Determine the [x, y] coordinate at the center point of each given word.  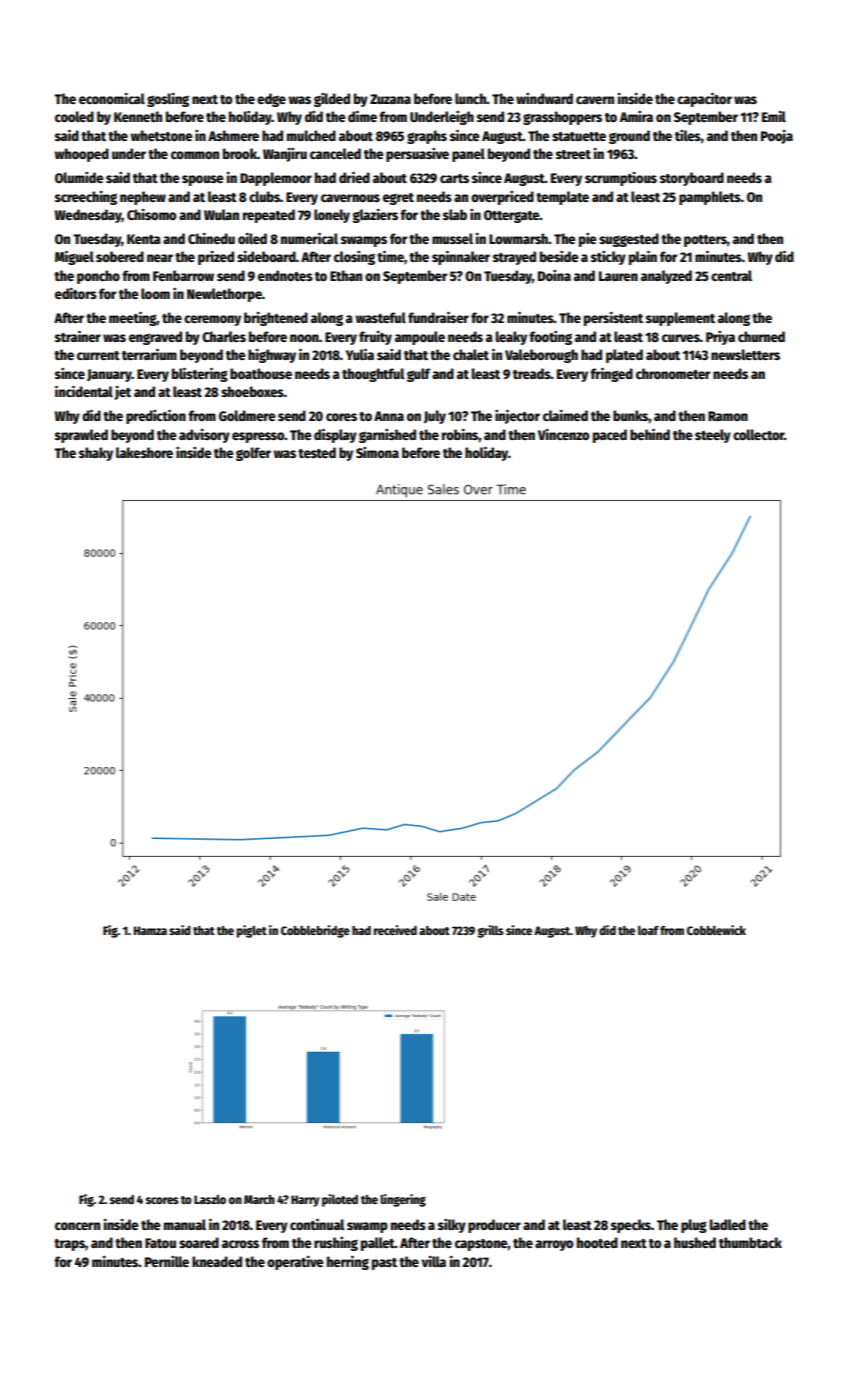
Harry [305, 1201]
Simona [377, 452]
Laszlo [210, 1199]
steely [713, 436]
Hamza [150, 930]
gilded [332, 100]
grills [490, 931]
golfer [253, 454]
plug [694, 1226]
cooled [74, 116]
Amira [636, 116]
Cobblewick [716, 930]
